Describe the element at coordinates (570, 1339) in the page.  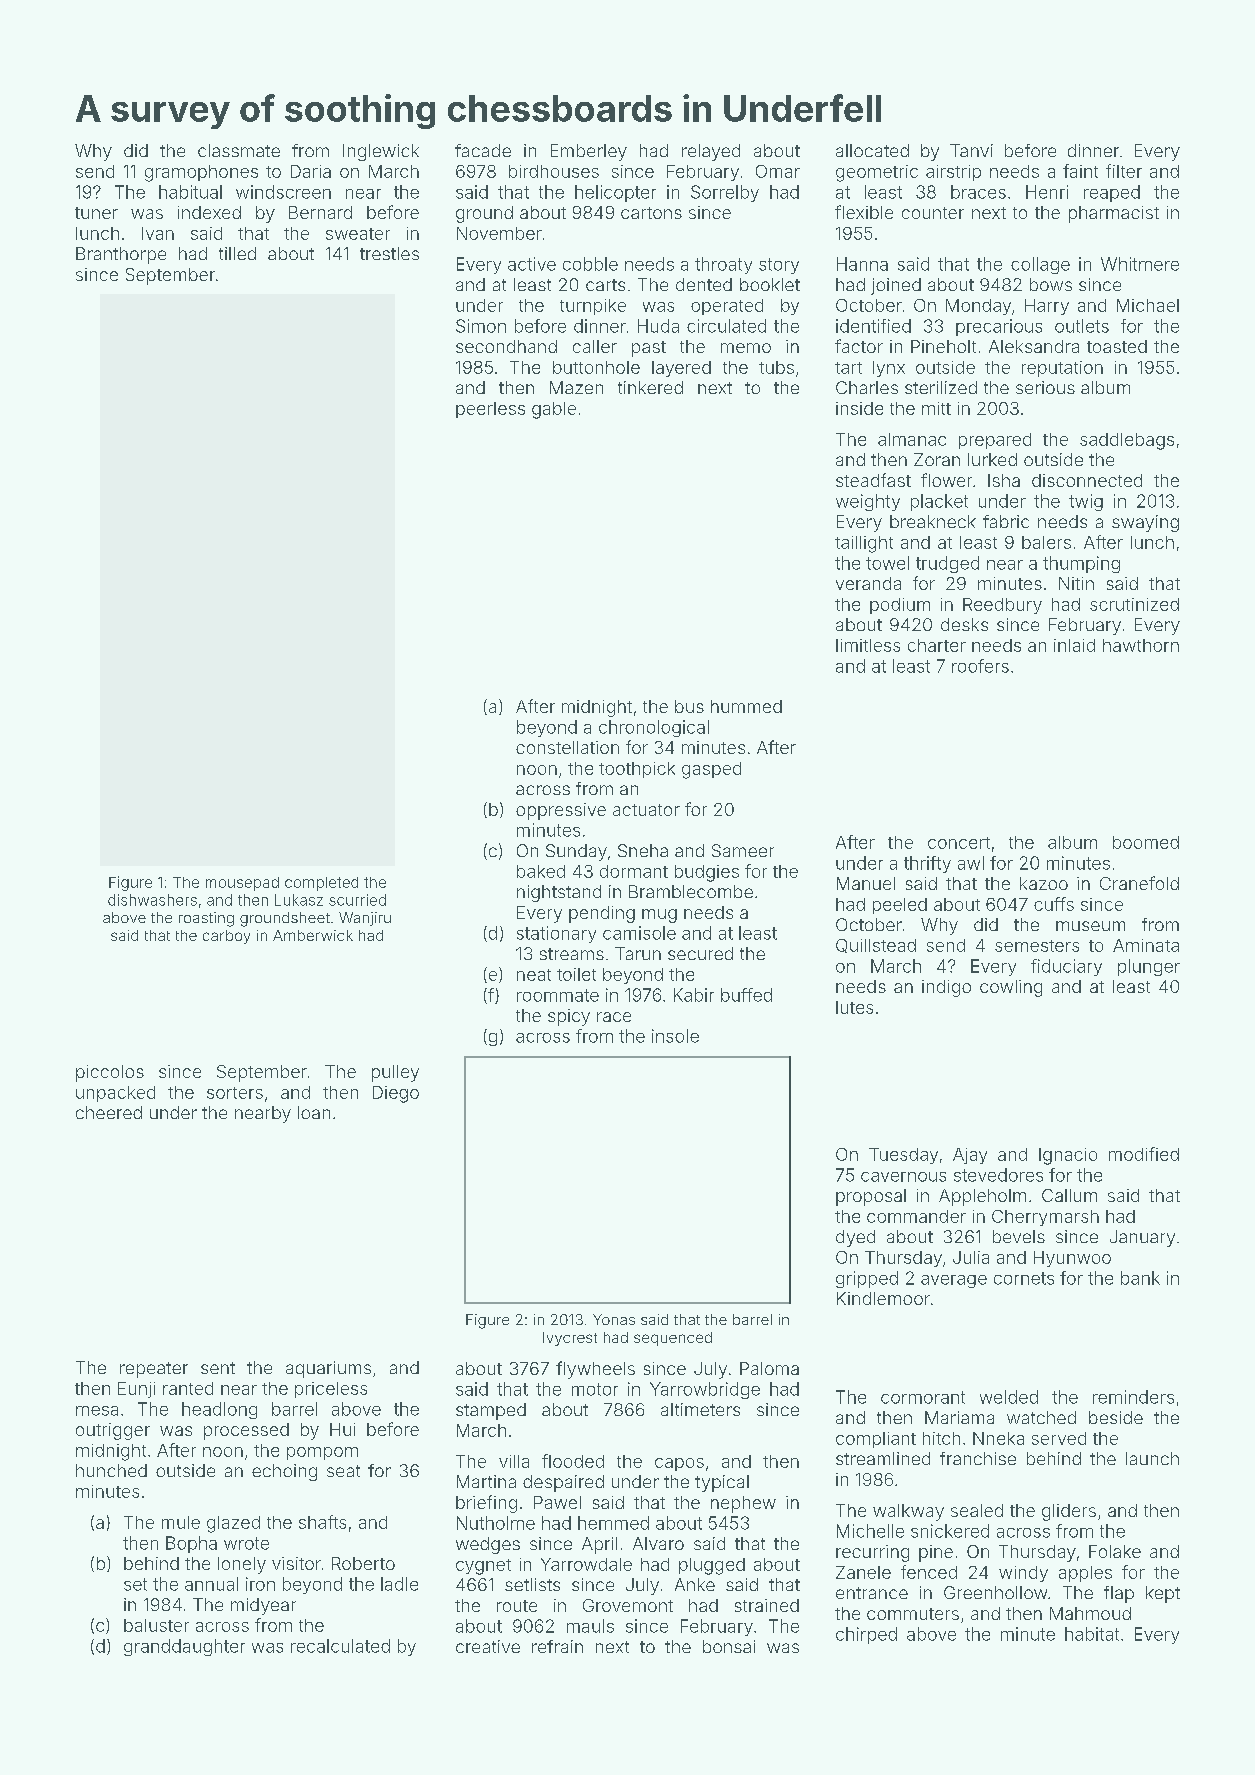
I see `Ivycrest` at that location.
